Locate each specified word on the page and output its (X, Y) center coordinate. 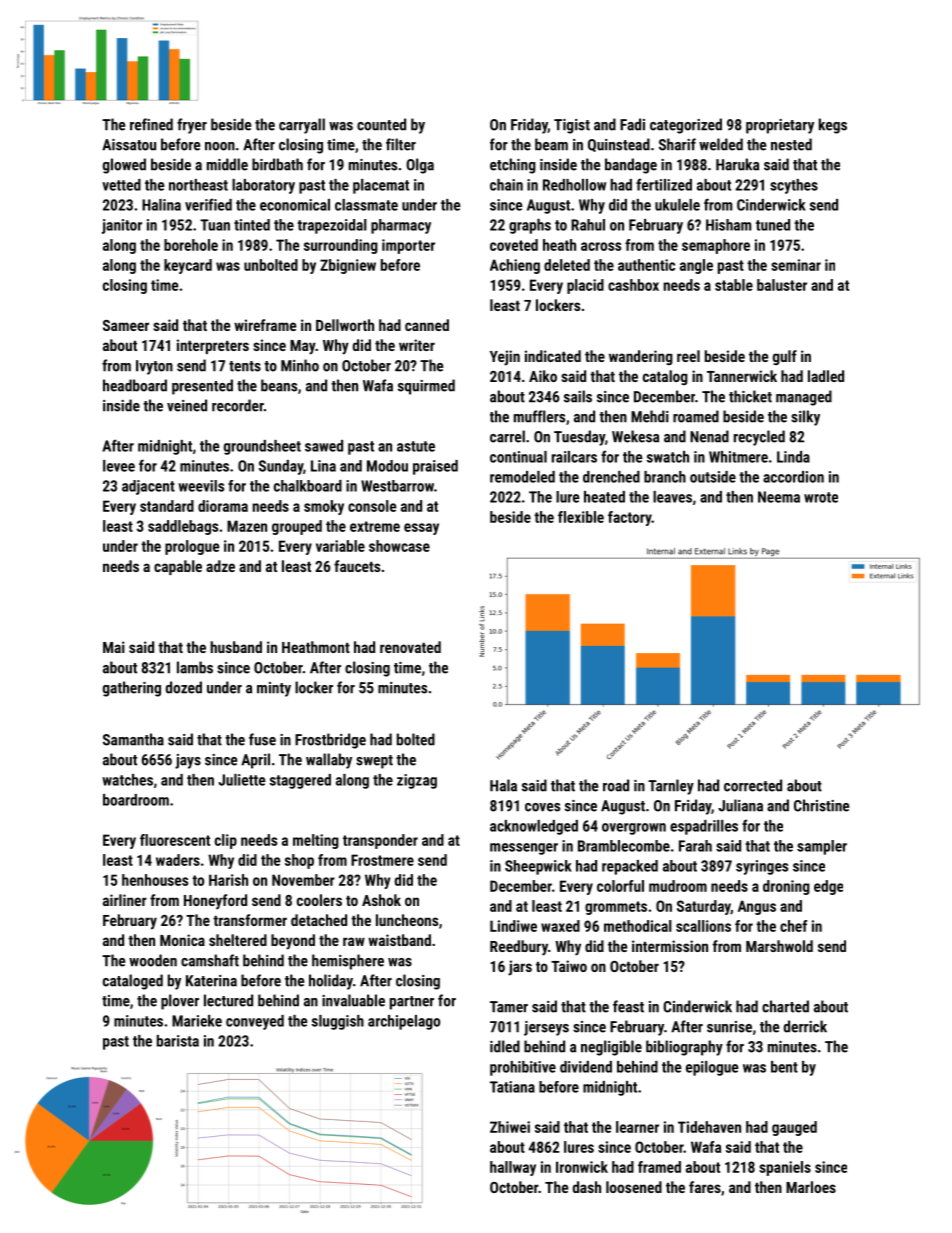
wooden (153, 960)
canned (427, 325)
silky (805, 418)
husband (236, 647)
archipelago (404, 1022)
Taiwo (569, 966)
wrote (821, 497)
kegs (833, 126)
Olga (420, 166)
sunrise (729, 1027)
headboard (135, 385)
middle (227, 164)
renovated (410, 647)
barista (178, 1041)
